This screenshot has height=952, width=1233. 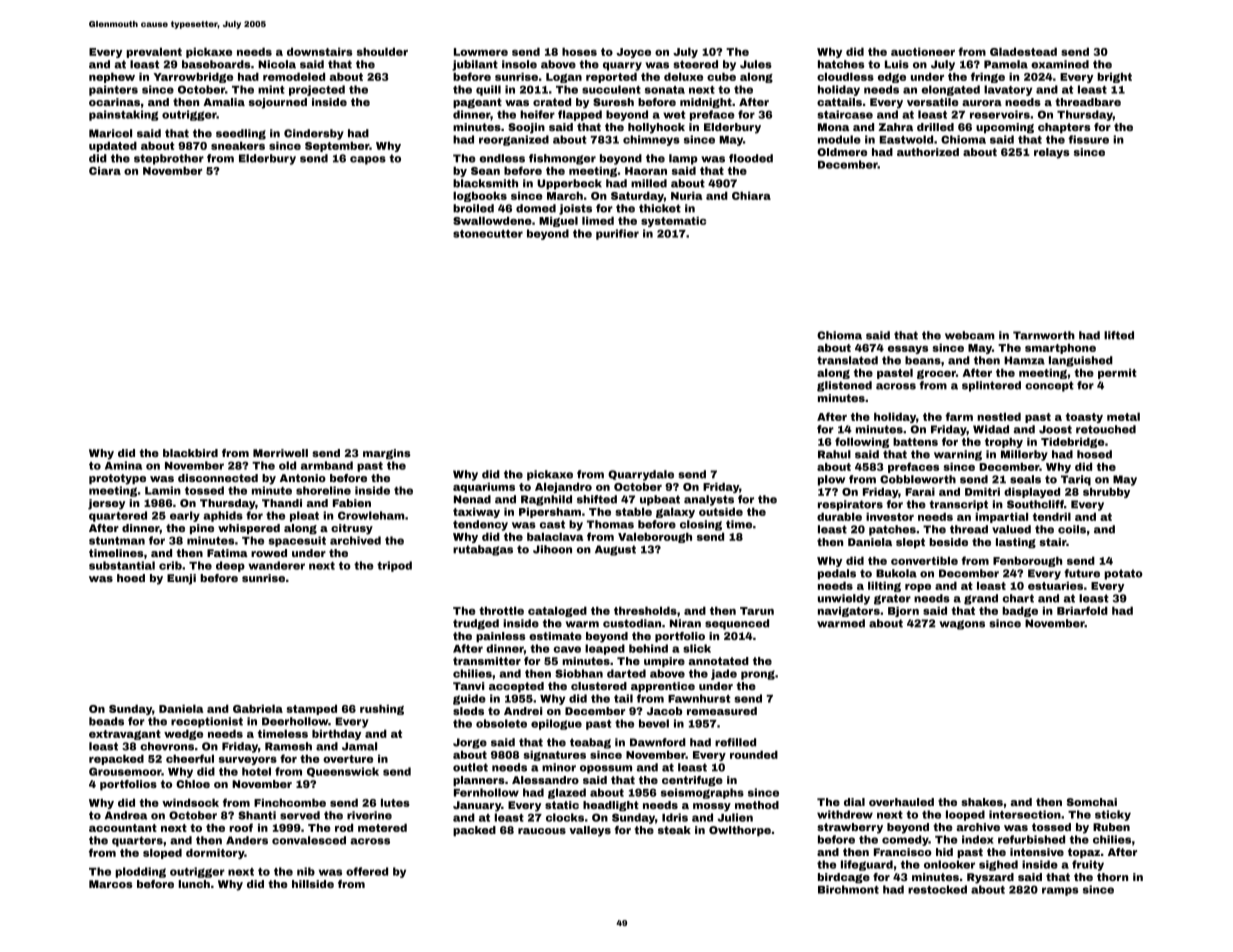 What do you see at coordinates (194, 884) in the screenshot?
I see `lunch` at bounding box center [194, 884].
